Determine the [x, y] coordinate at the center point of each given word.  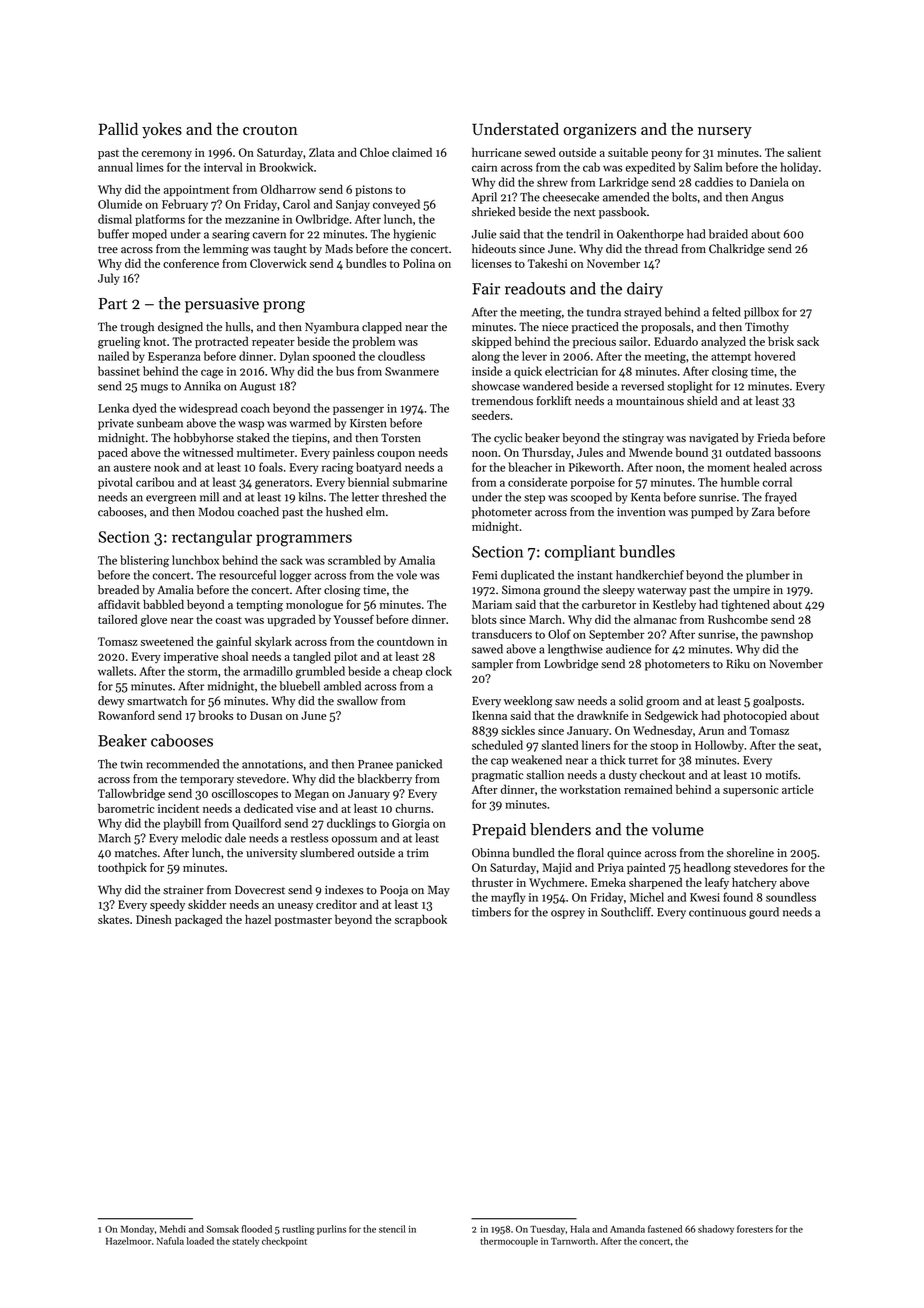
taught [290, 250]
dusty [623, 776]
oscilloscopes [245, 794]
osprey [568, 914]
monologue [314, 606]
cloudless [401, 356]
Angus [767, 198]
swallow [357, 701]
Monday [137, 1230]
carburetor [609, 604]
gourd [764, 913]
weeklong [528, 702]
